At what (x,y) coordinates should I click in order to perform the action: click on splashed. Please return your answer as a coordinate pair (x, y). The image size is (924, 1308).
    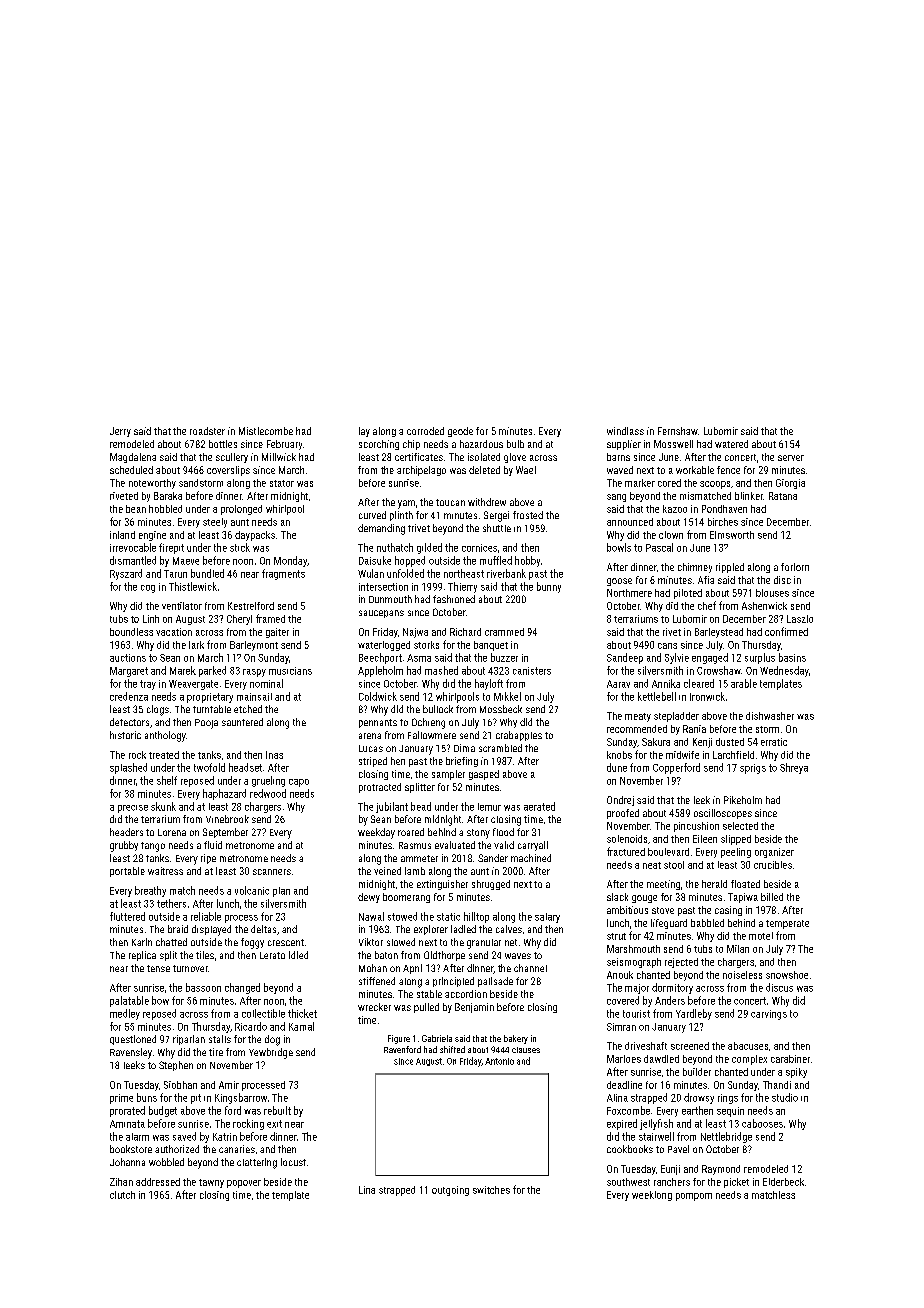
    Looking at the image, I should click on (128, 768).
